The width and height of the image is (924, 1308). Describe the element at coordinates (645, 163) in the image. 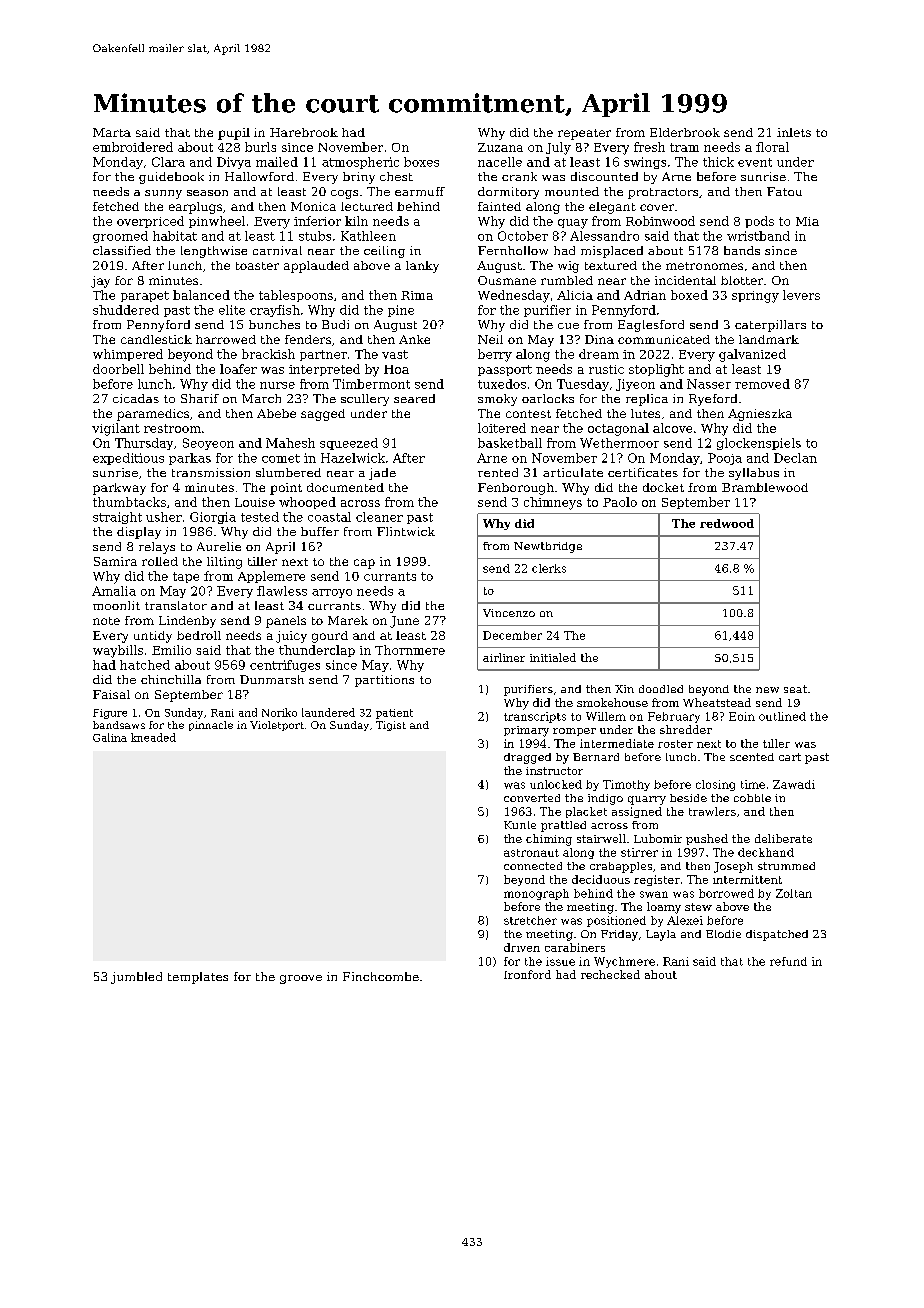

I see `swings` at that location.
